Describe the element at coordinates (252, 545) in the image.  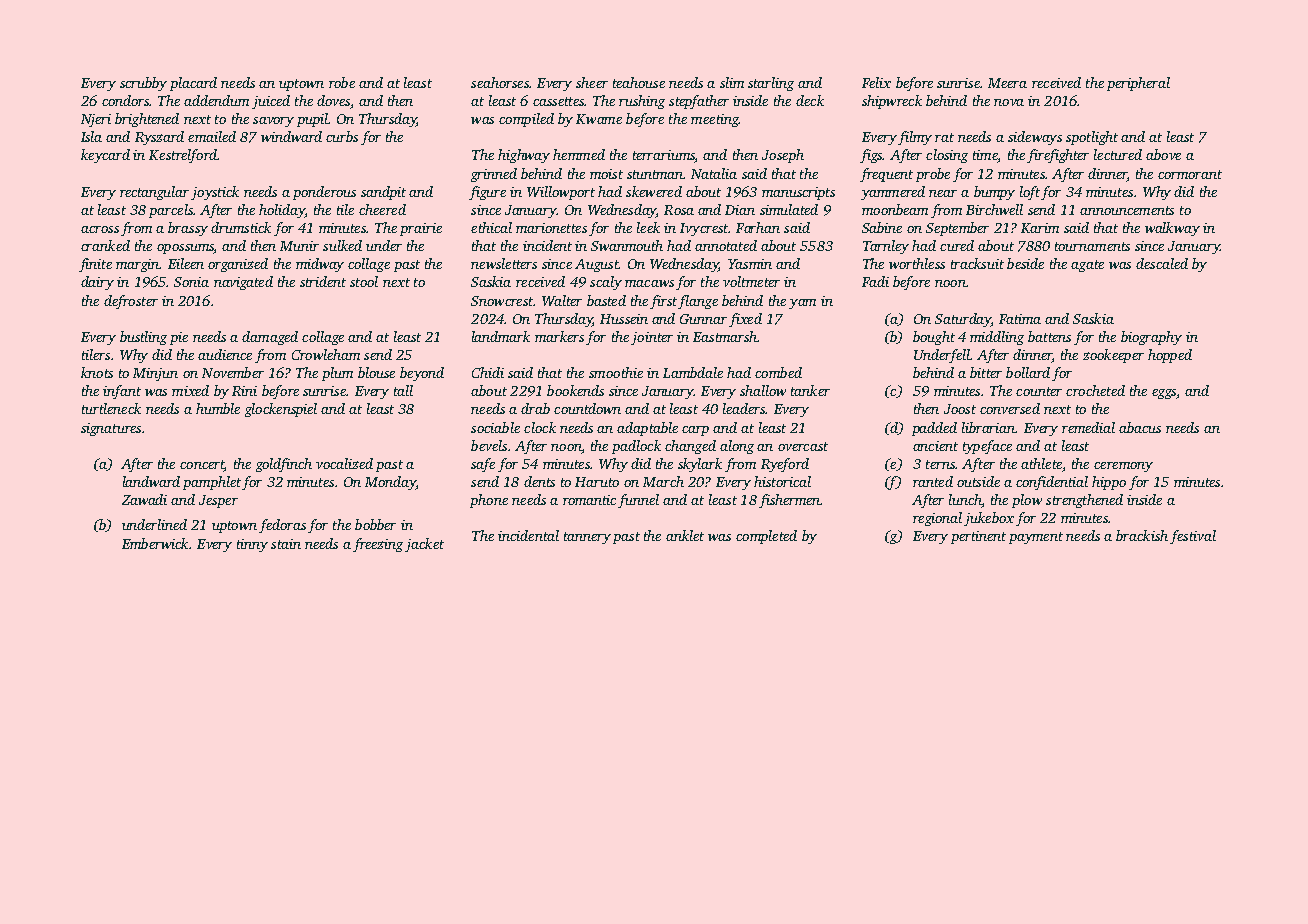
I see `tinny` at that location.
